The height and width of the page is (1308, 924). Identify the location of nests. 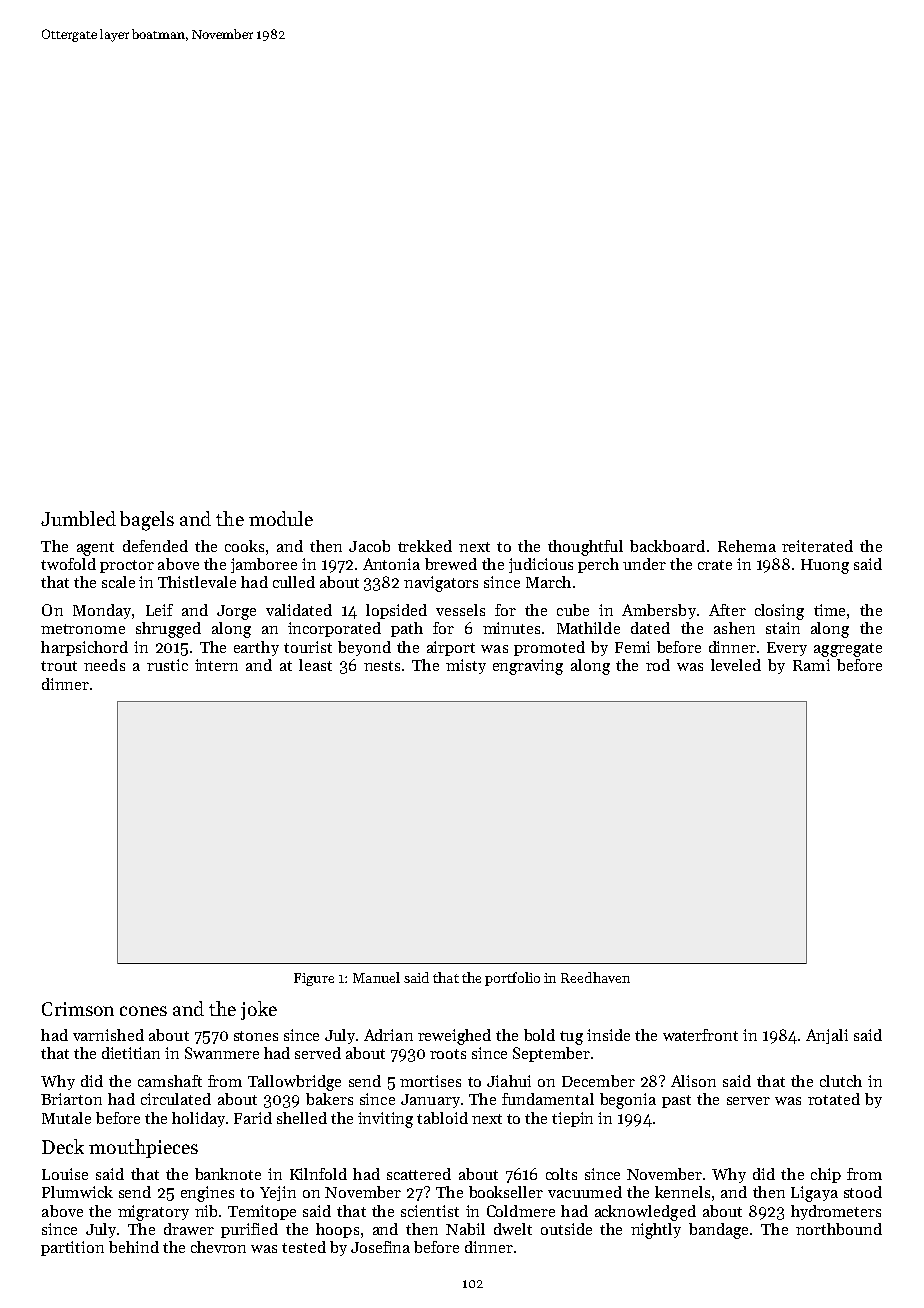
(382, 666).
